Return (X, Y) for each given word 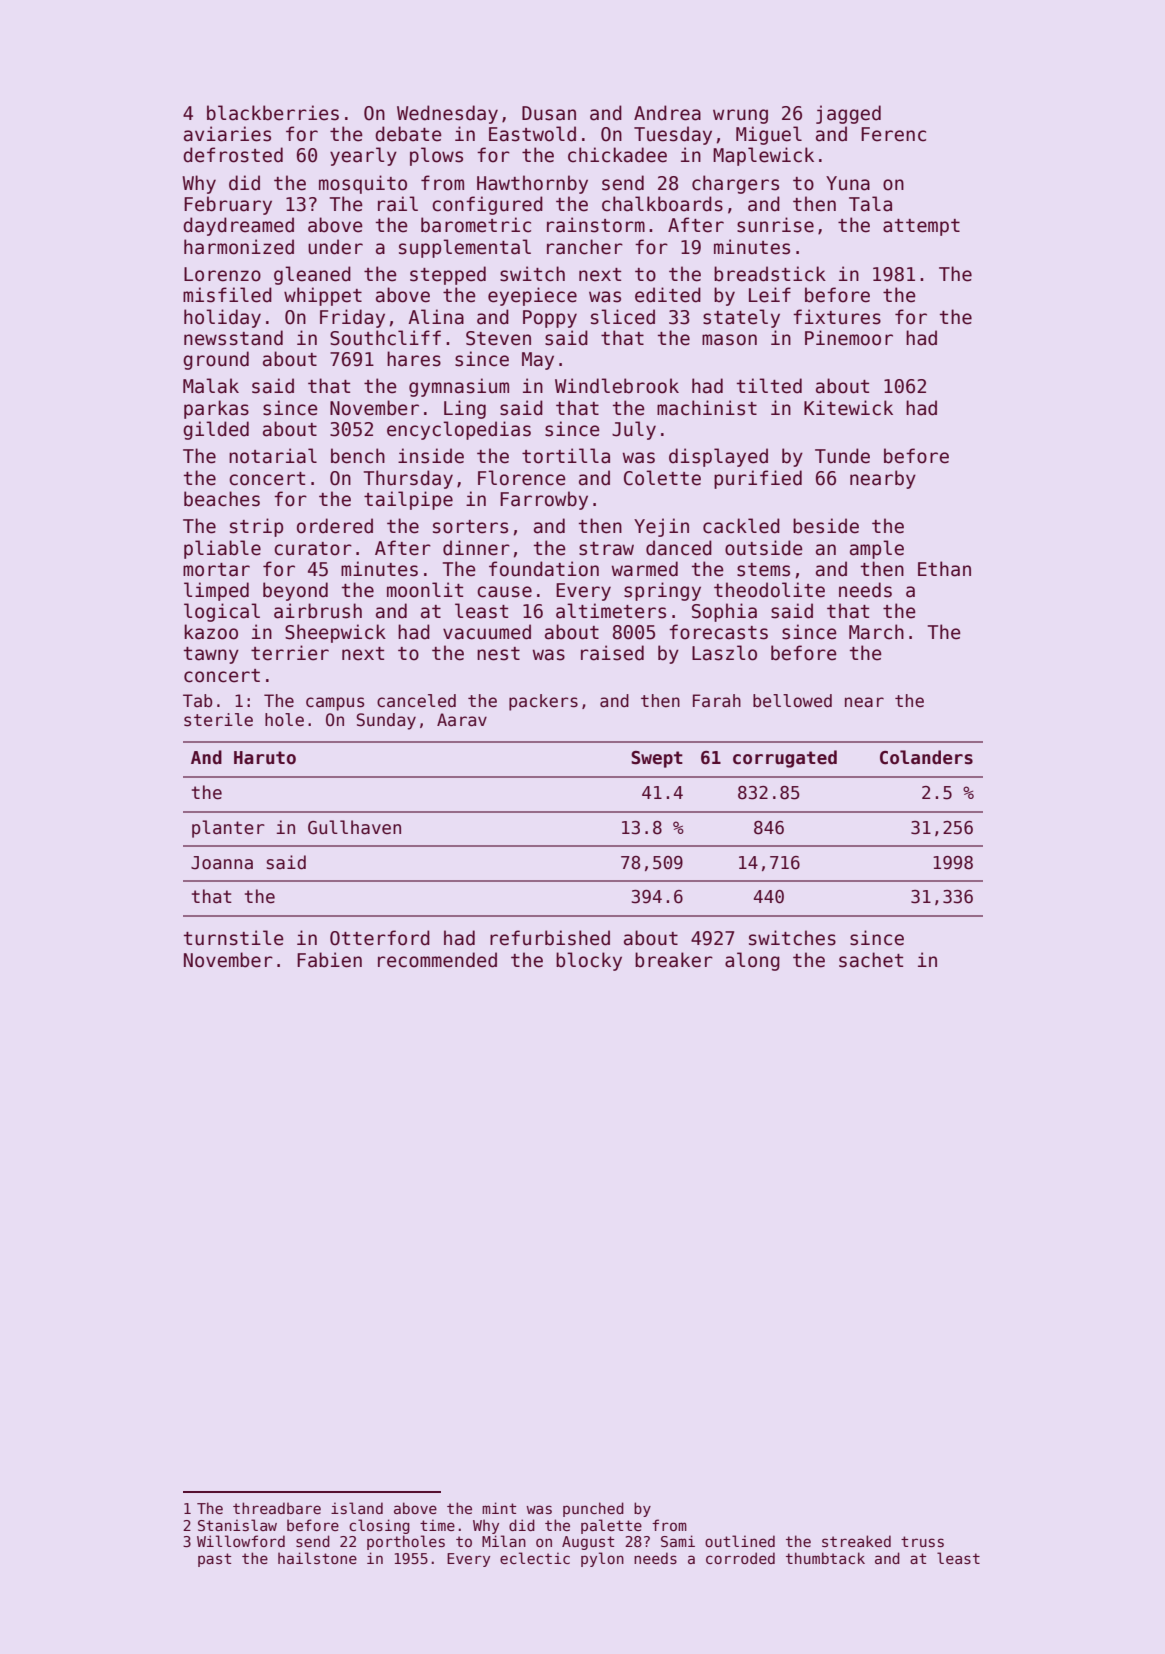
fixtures (837, 317)
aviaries (227, 134)
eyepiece (532, 296)
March (876, 632)
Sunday (386, 721)
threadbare (277, 1508)
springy (662, 591)
